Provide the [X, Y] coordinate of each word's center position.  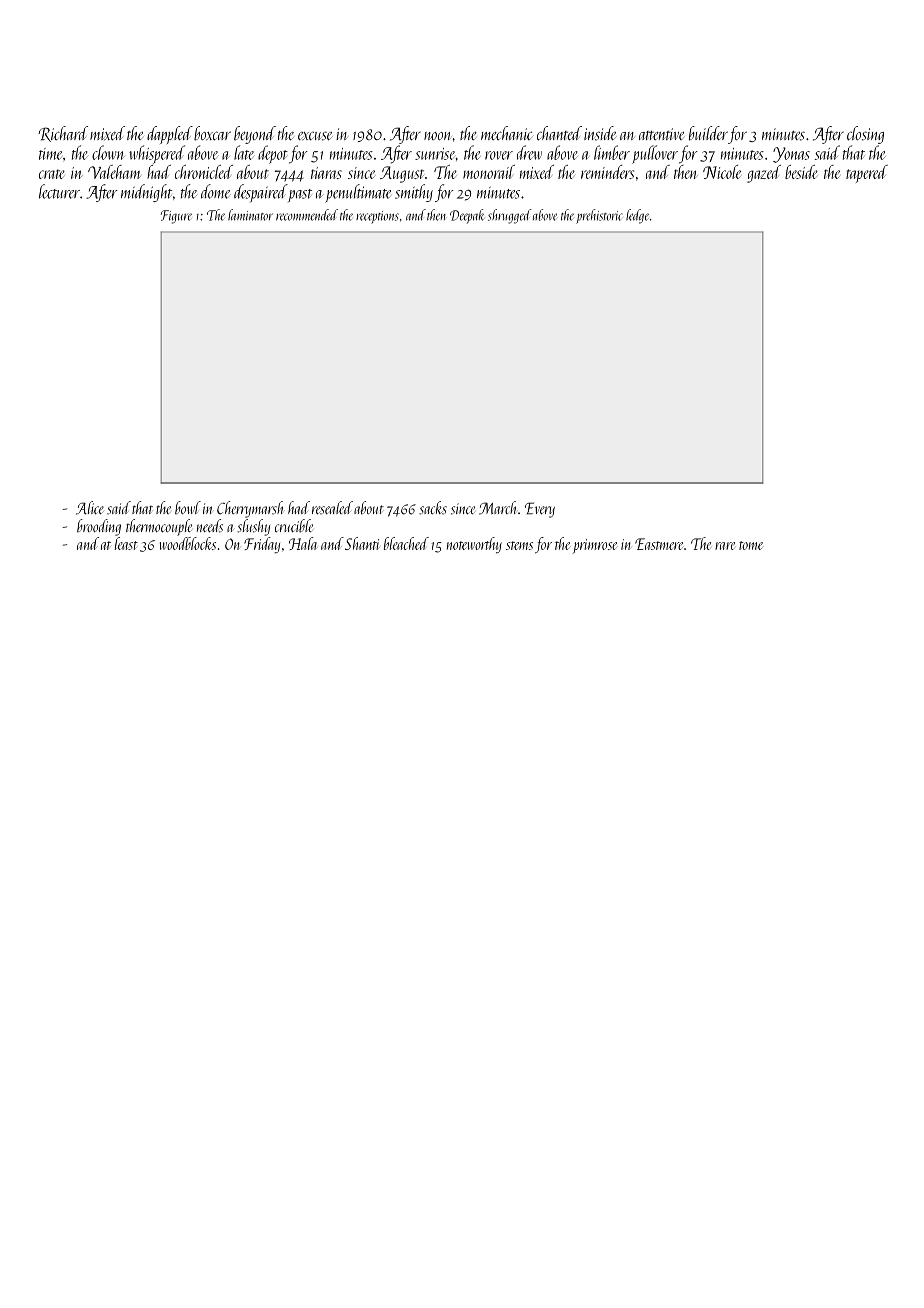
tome [751, 545]
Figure [176, 217]
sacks [433, 508]
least [126, 543]
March [497, 508]
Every [540, 510]
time [50, 154]
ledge [637, 216]
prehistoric [599, 216]
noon [438, 136]
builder [708, 133]
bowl [188, 508]
